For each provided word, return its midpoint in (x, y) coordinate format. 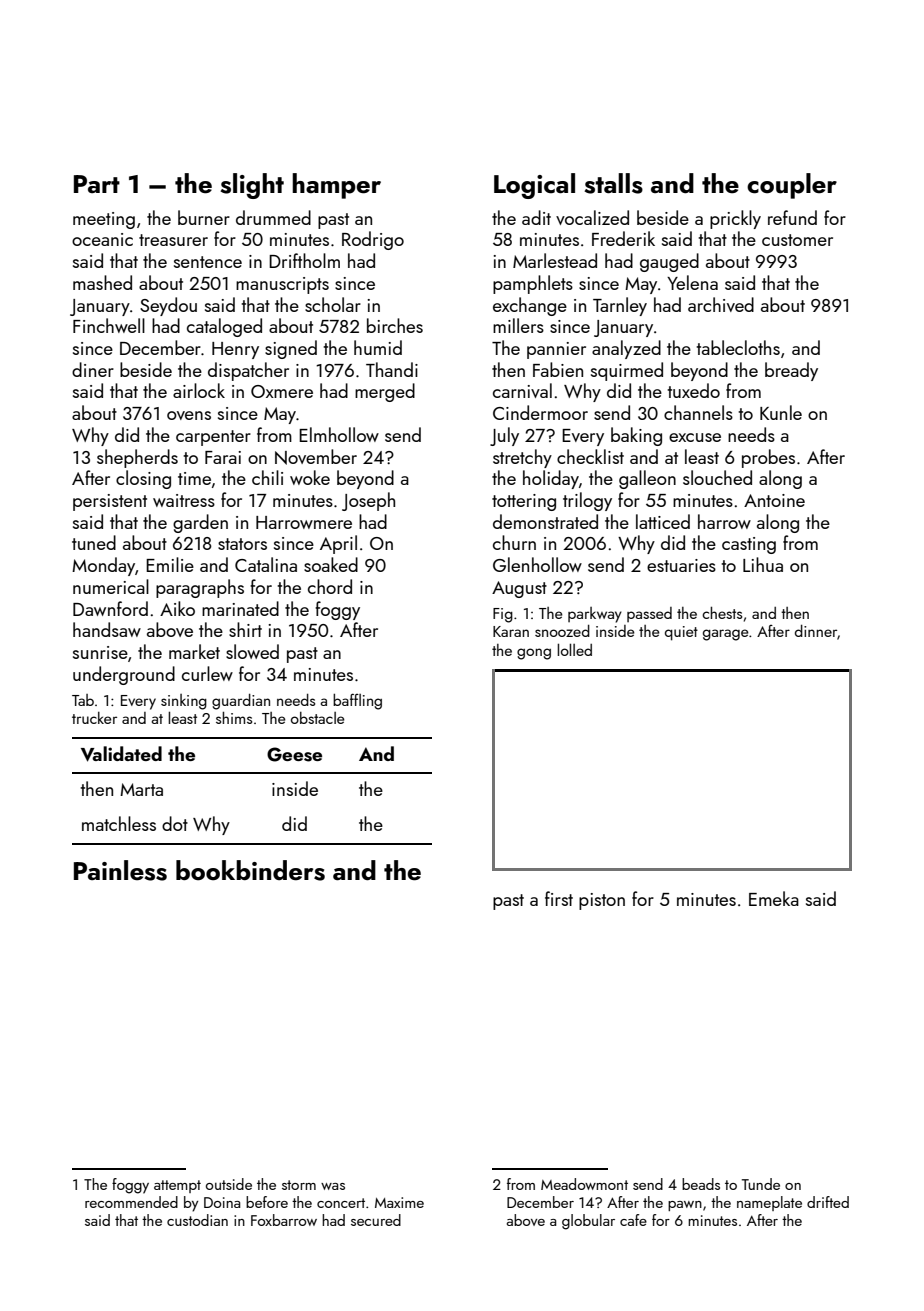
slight (252, 186)
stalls (613, 183)
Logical (534, 186)
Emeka (774, 898)
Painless (120, 870)
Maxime (399, 1202)
